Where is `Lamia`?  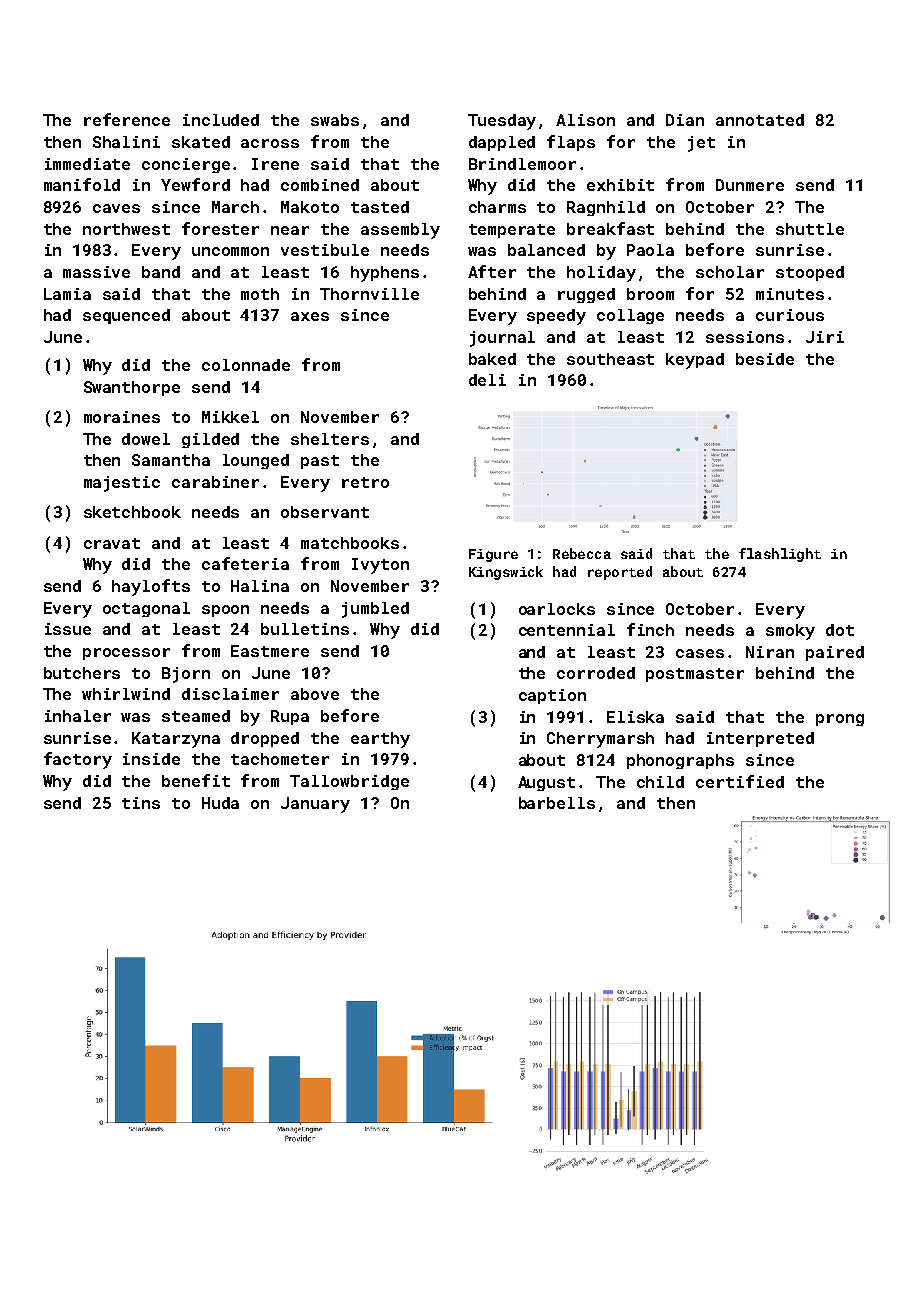
Lamia is located at coordinates (67, 294).
